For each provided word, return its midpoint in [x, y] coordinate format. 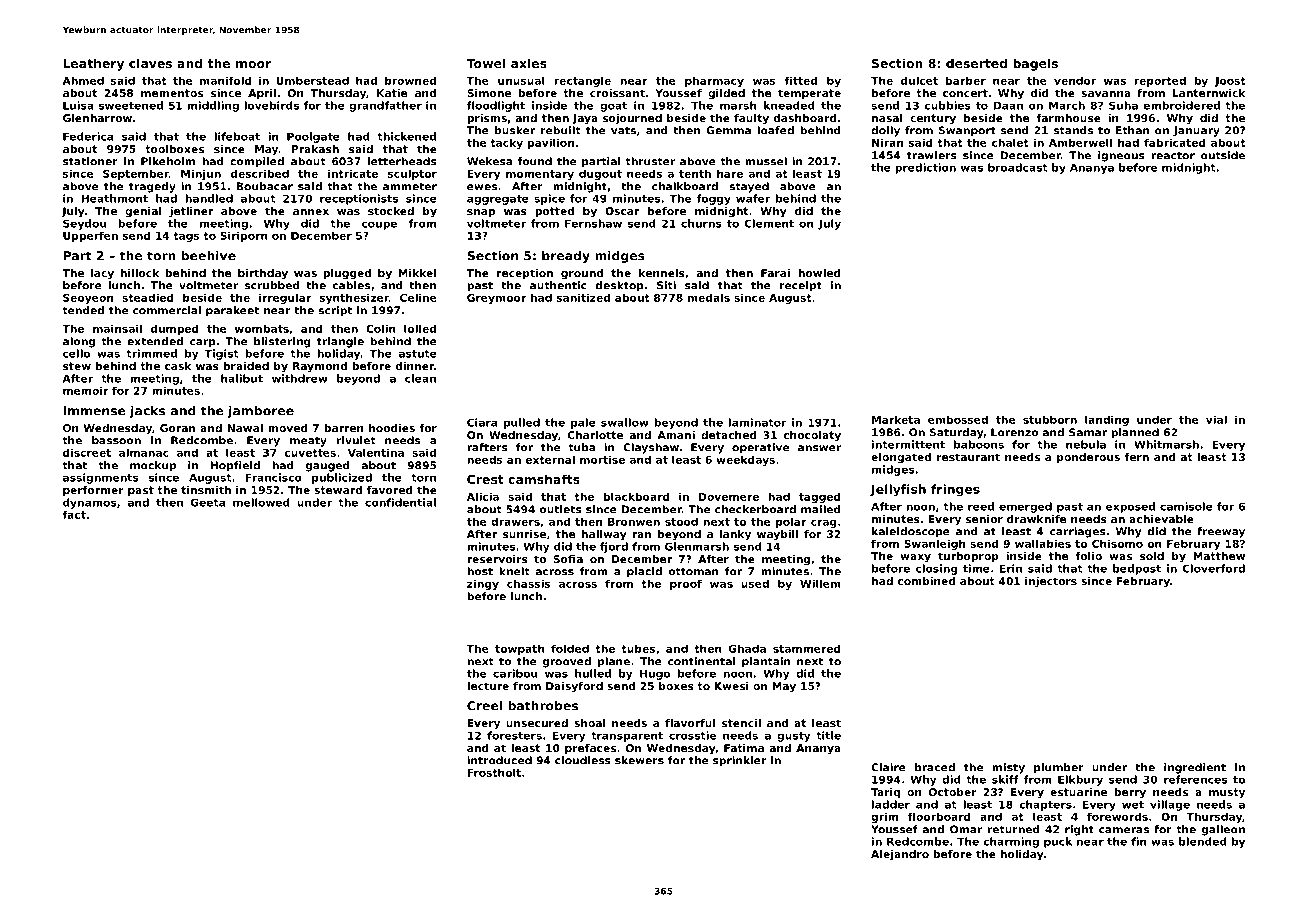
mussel [766, 161]
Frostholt [494, 772]
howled [819, 273]
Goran [177, 428]
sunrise [524, 534]
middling [213, 106]
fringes [955, 490]
